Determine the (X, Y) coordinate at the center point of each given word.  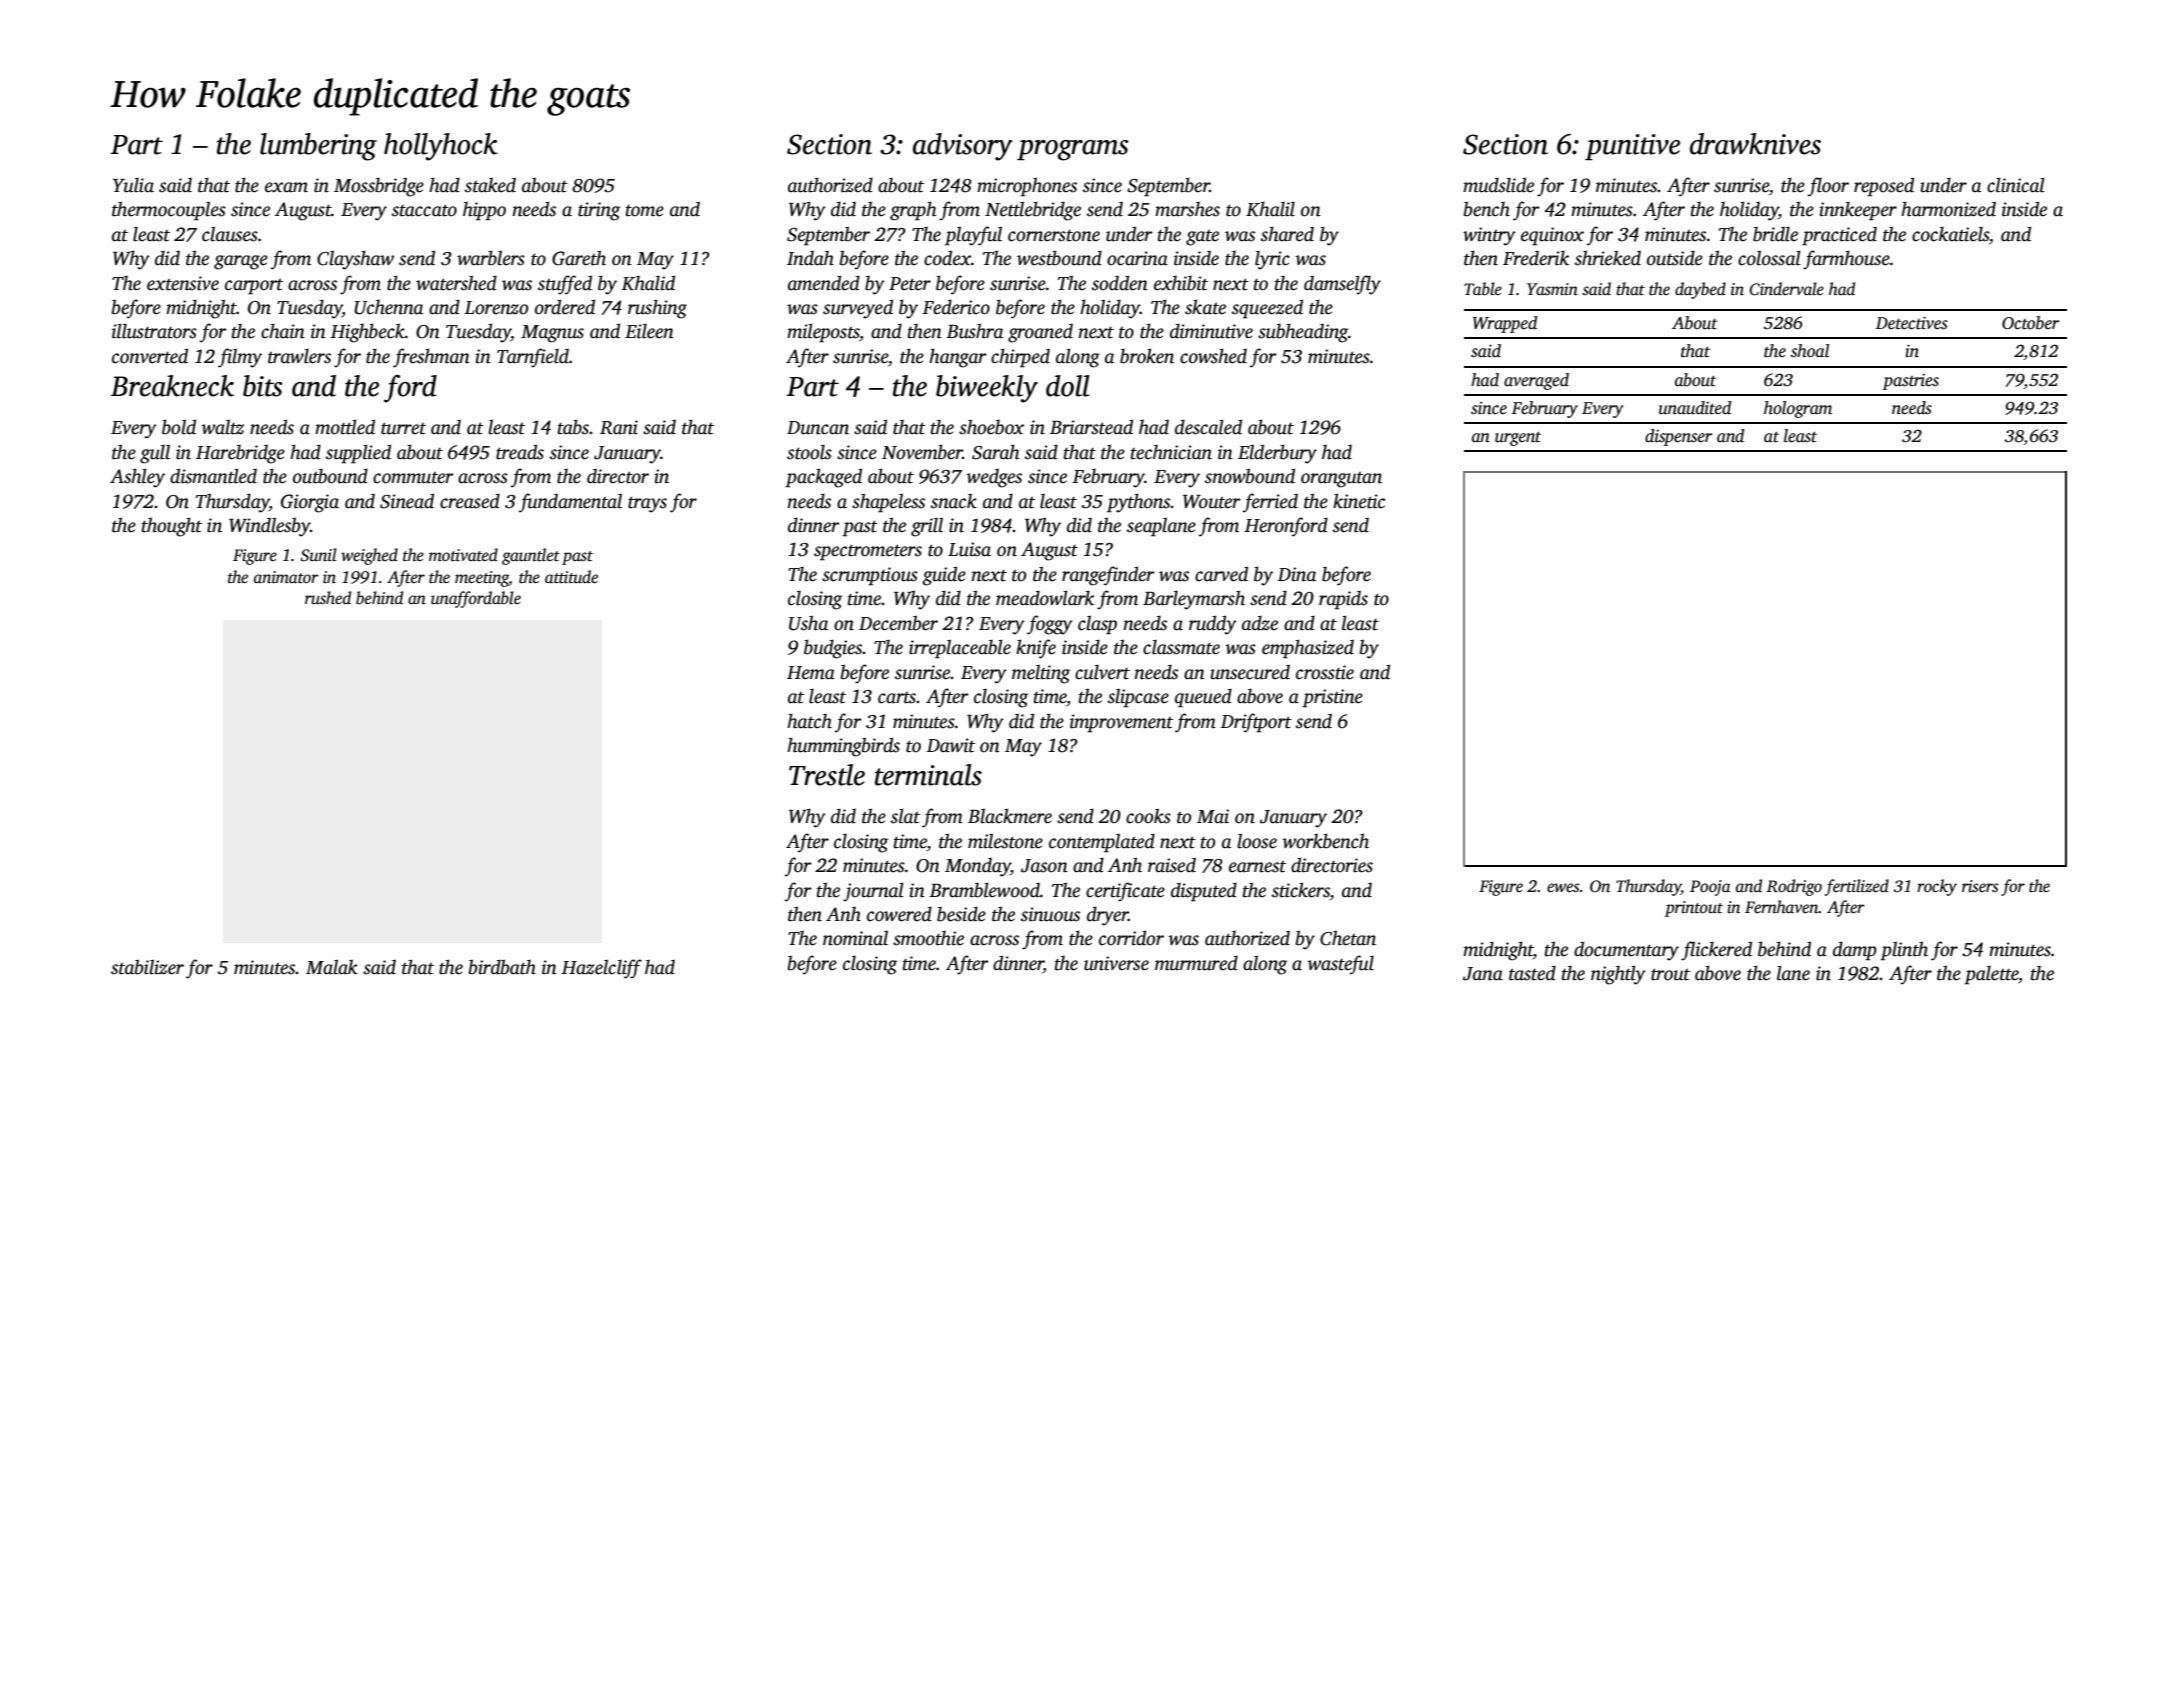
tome (645, 211)
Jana (1483, 974)
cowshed (1213, 356)
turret (403, 428)
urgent (1518, 439)
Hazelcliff (601, 969)
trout (1670, 974)
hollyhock (440, 147)
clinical (2016, 185)
